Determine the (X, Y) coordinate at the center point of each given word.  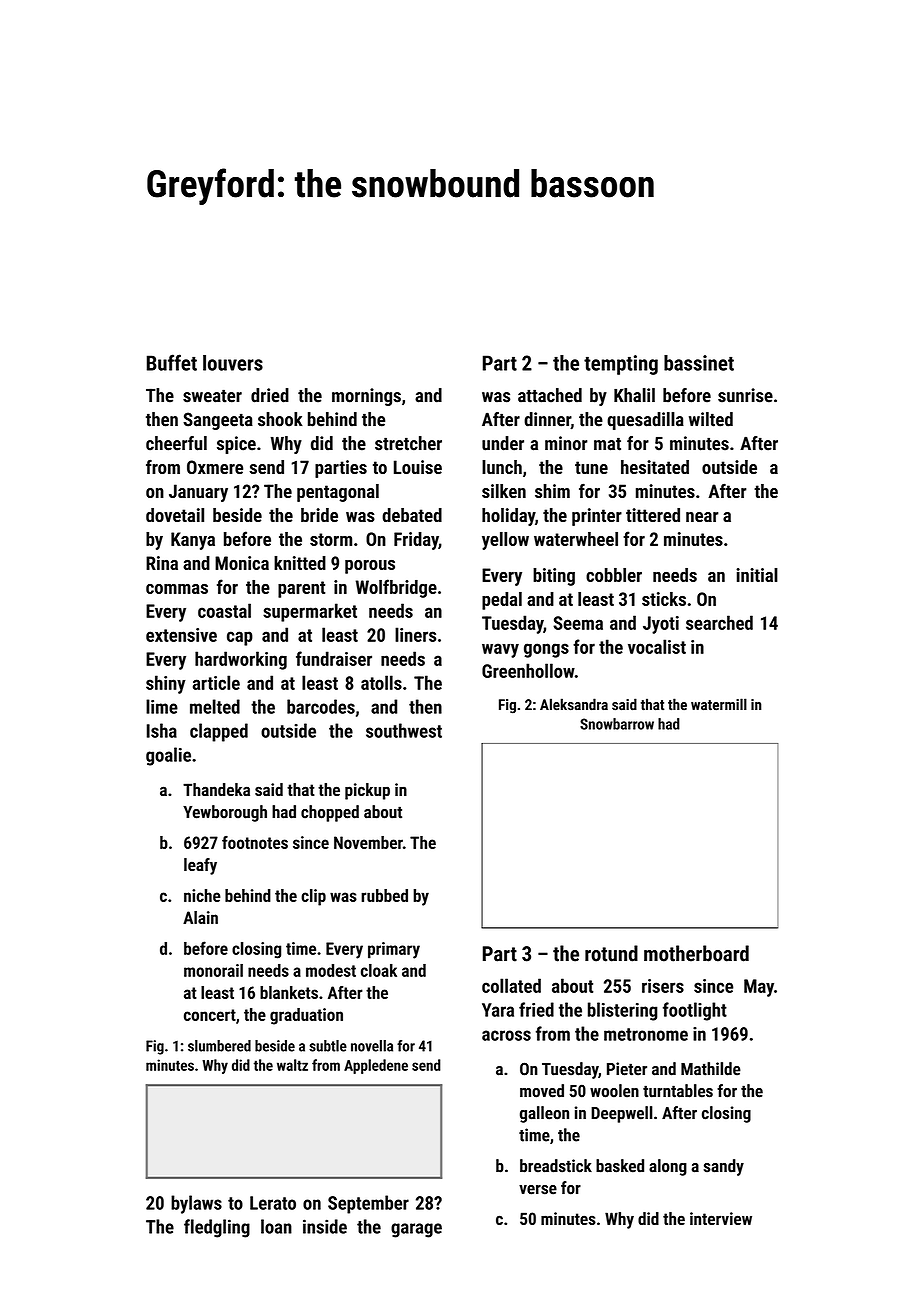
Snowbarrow (617, 724)
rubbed (384, 895)
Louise (418, 467)
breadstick (556, 1166)
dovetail (175, 515)
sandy (724, 1167)
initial (757, 575)
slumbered (219, 1046)
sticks (664, 599)
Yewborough (225, 813)
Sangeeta (218, 421)
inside (325, 1226)
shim (552, 491)
